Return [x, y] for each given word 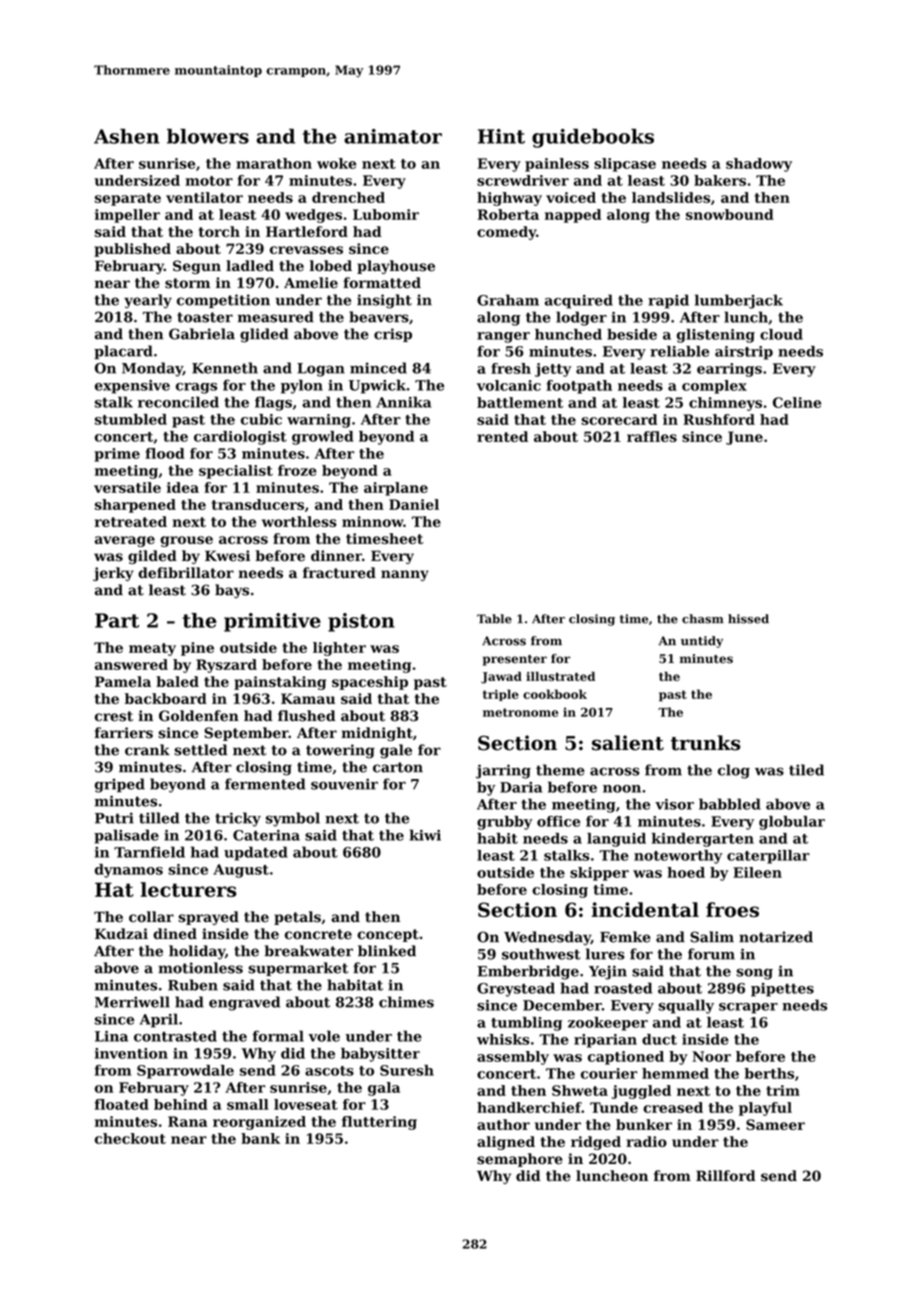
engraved [244, 1003]
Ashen [127, 136]
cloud [781, 334]
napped [573, 216]
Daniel [414, 504]
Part [117, 620]
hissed [748, 619]
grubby [504, 823]
